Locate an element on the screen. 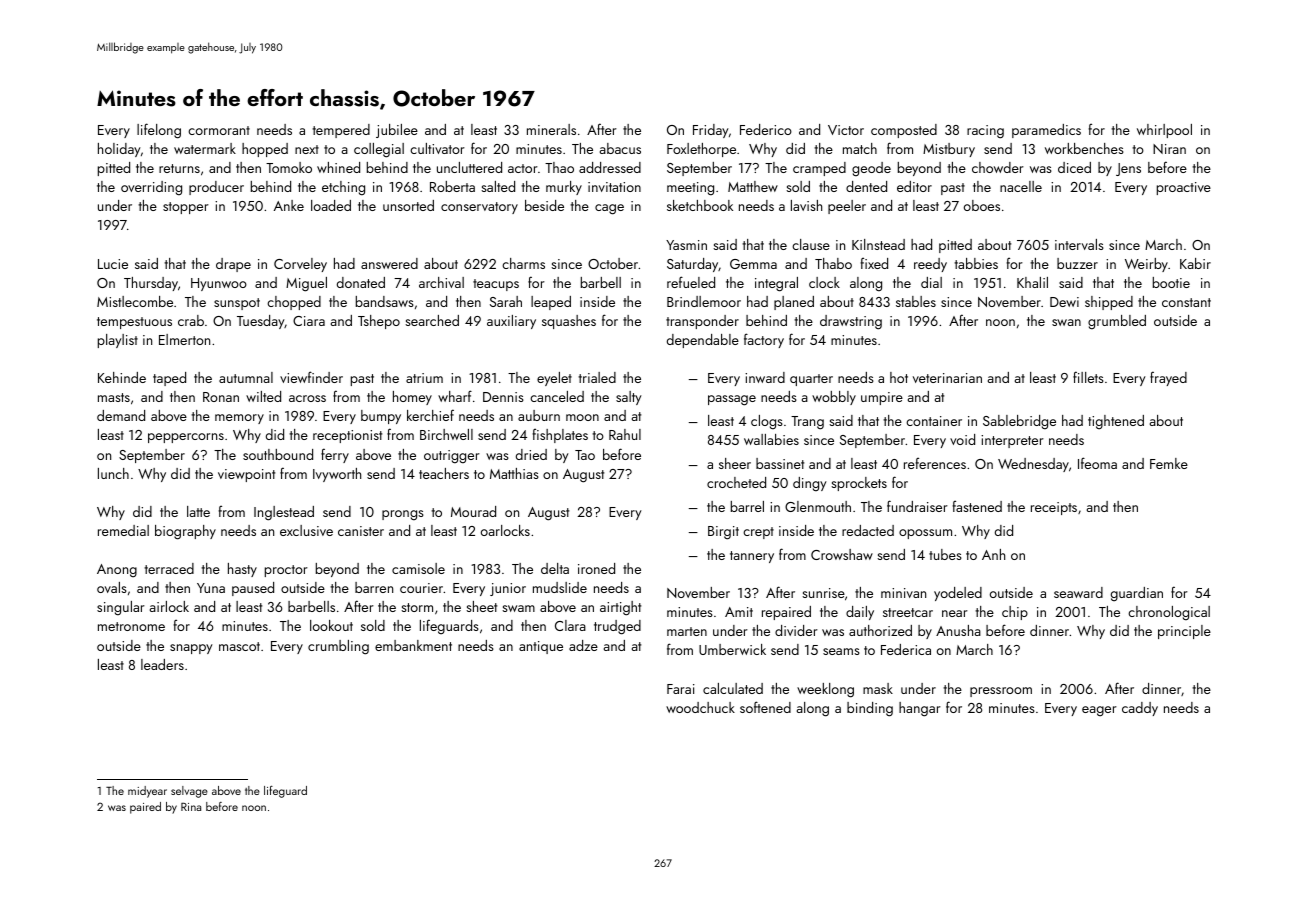 The width and height of the screenshot is (1308, 924). wallabies is located at coordinates (771, 439).
